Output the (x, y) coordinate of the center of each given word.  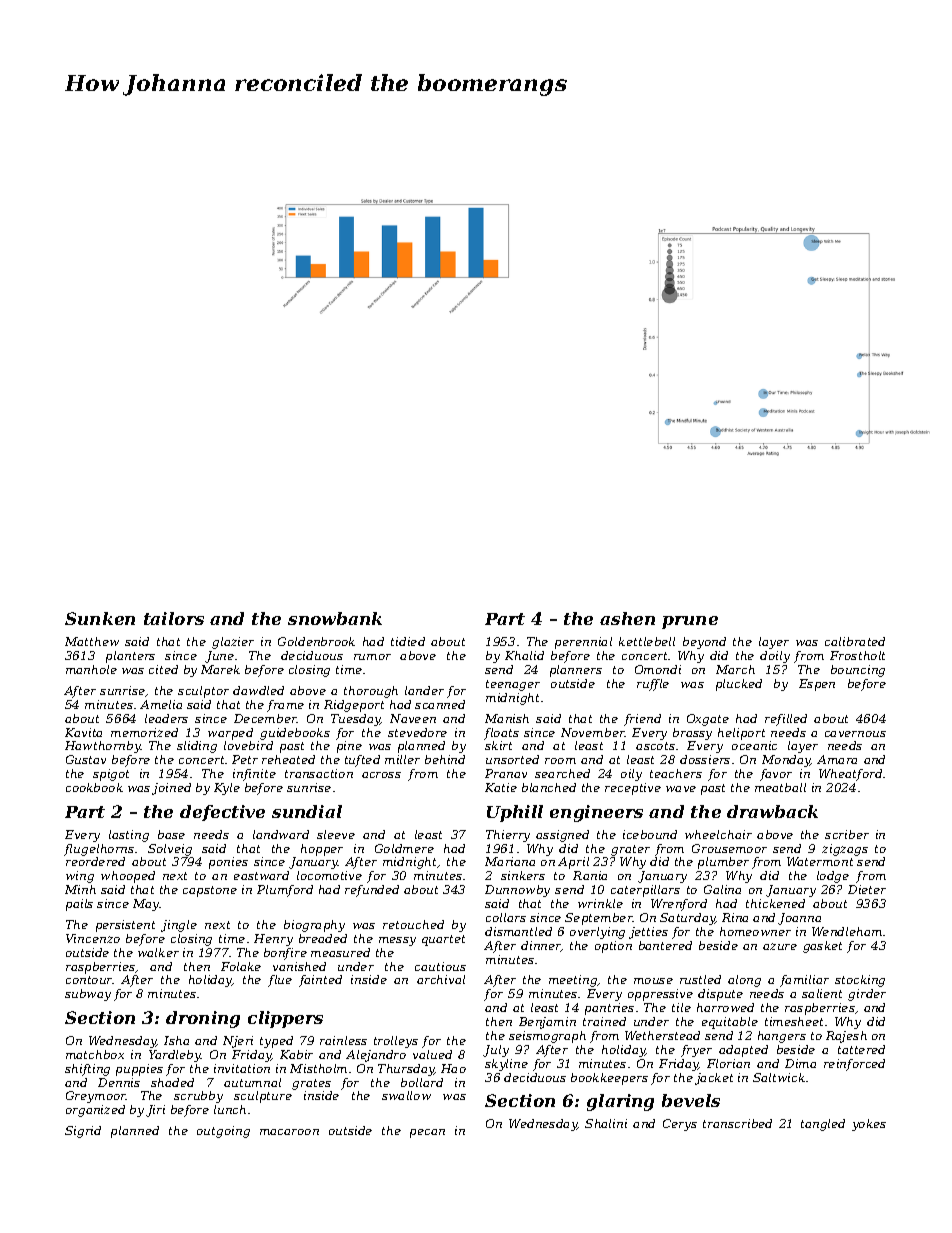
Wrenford (679, 905)
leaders (166, 718)
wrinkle (600, 903)
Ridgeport (354, 706)
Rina (735, 917)
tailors (174, 618)
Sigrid (83, 1132)
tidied (408, 641)
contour (89, 980)
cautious (440, 966)
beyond (704, 643)
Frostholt (857, 655)
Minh (80, 889)
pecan (427, 1133)
